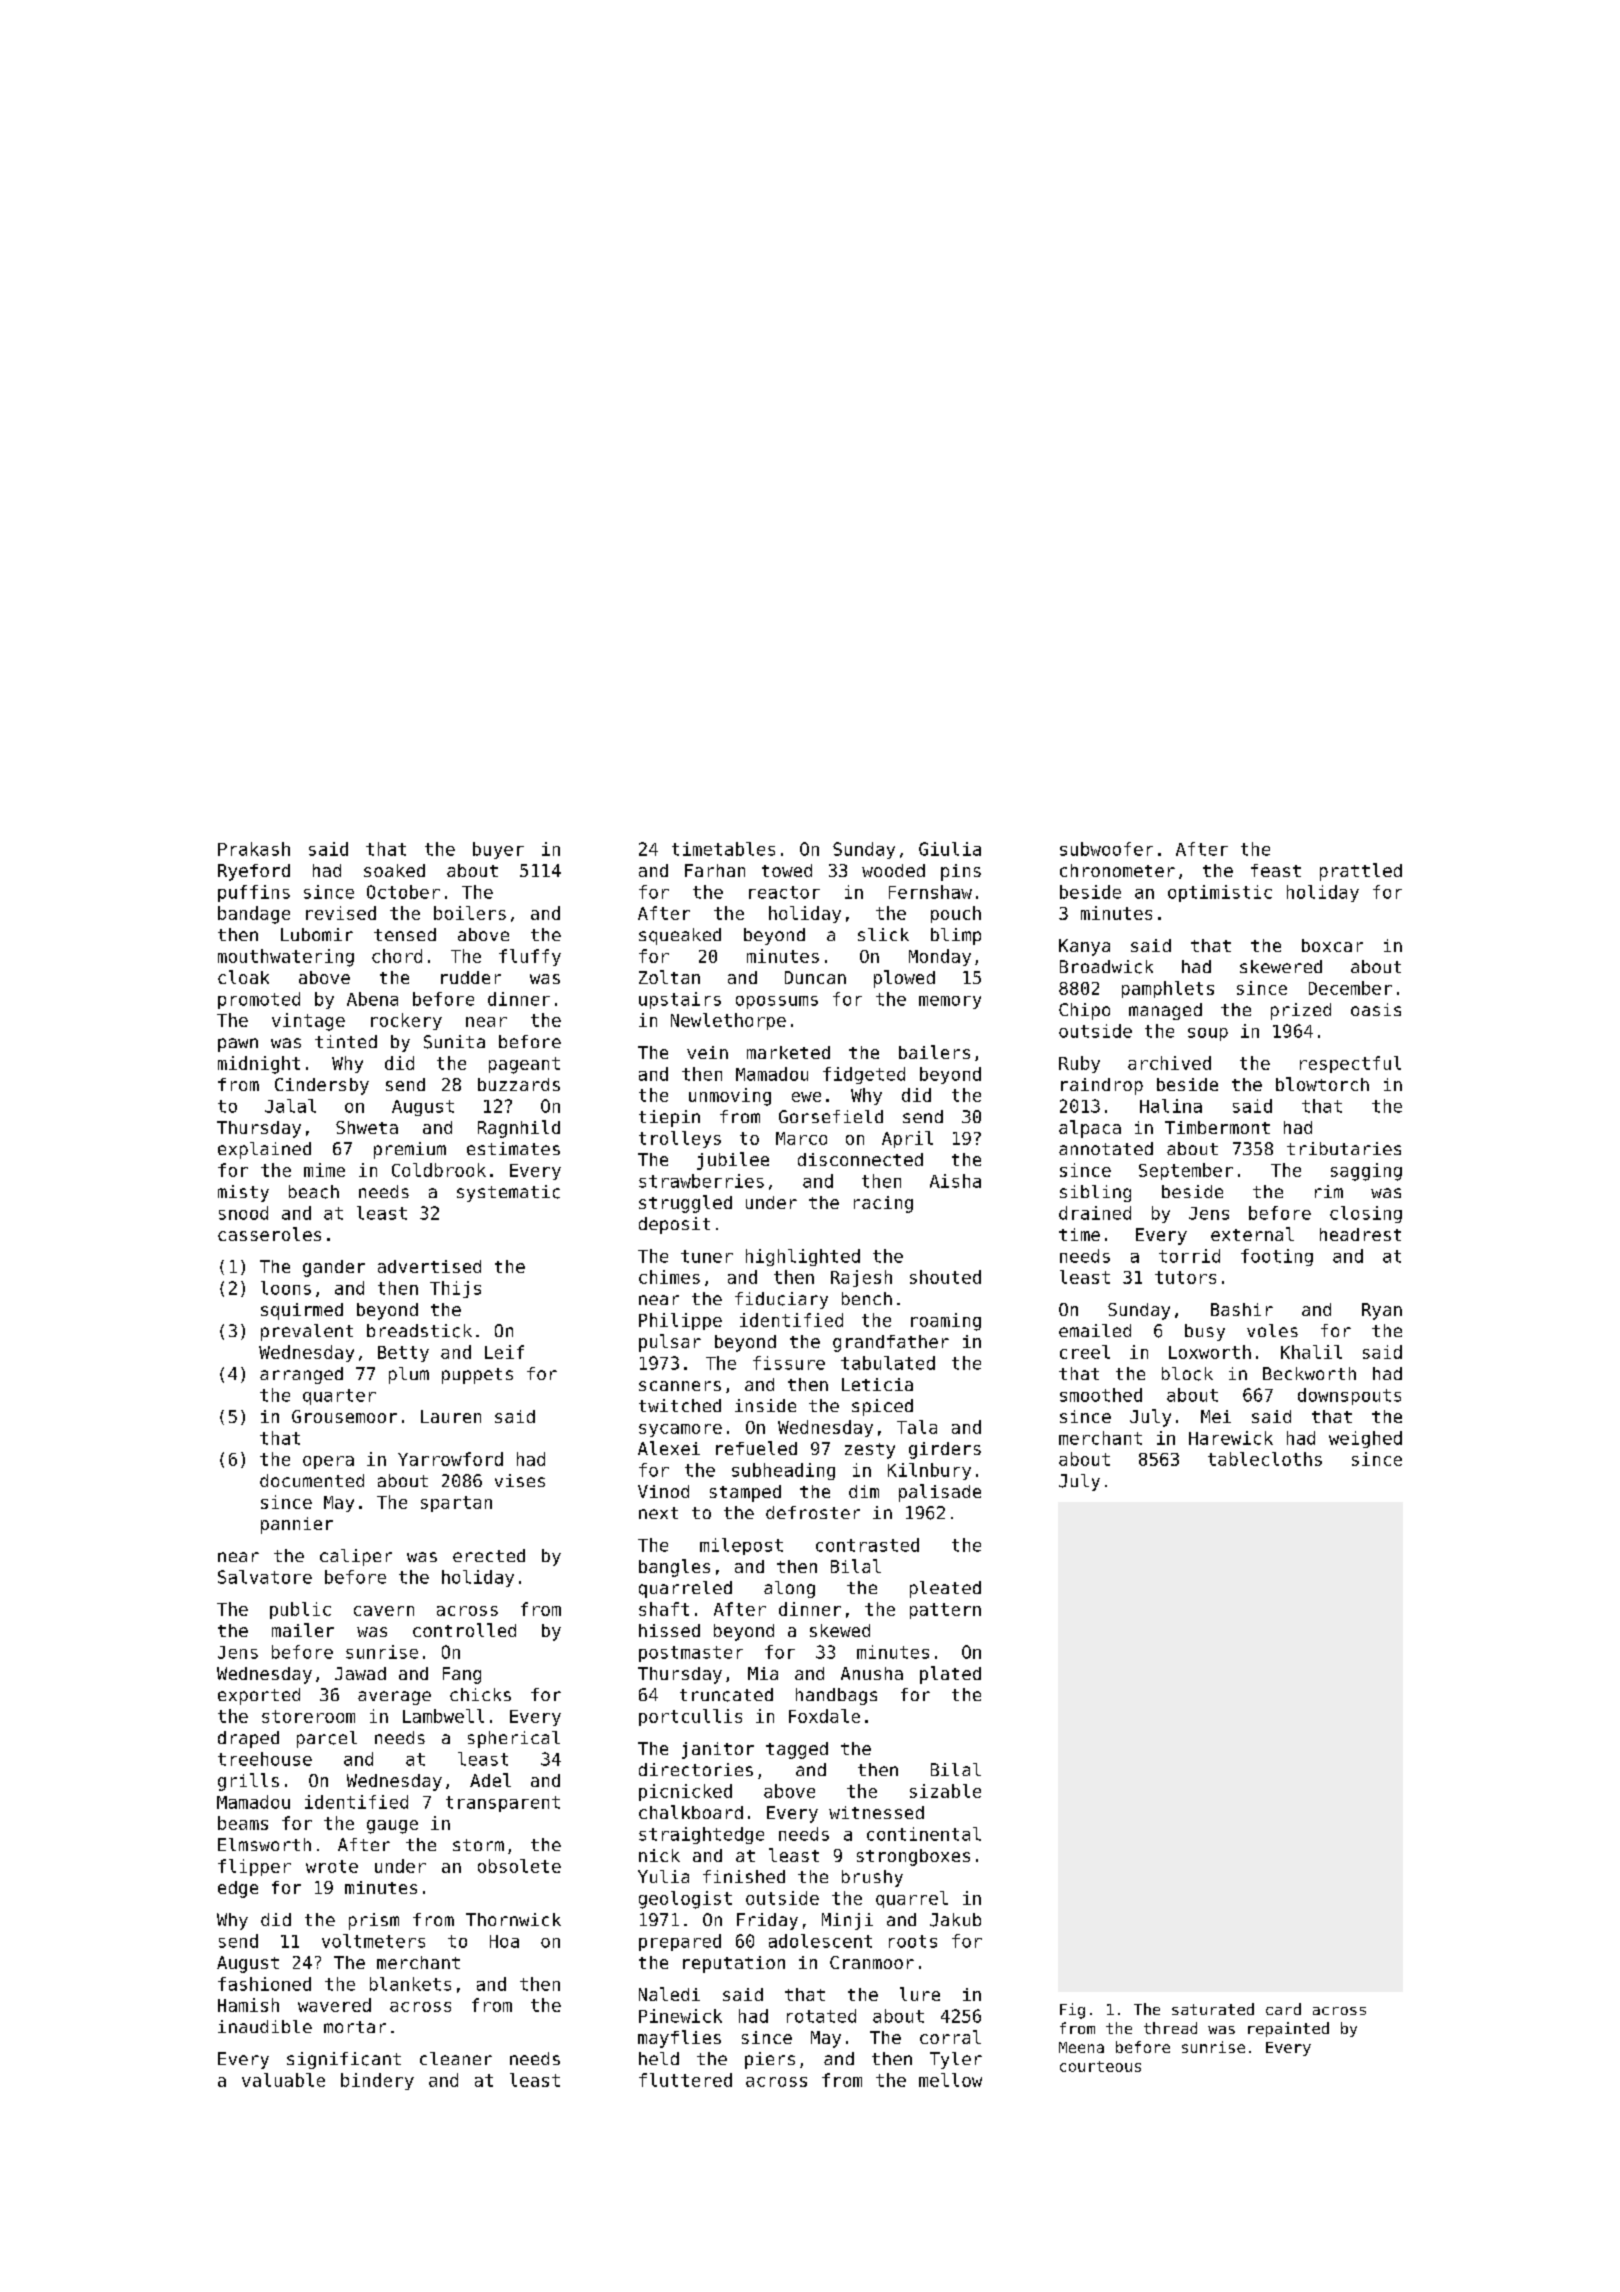  I want to click on obsolete, so click(519, 1866).
